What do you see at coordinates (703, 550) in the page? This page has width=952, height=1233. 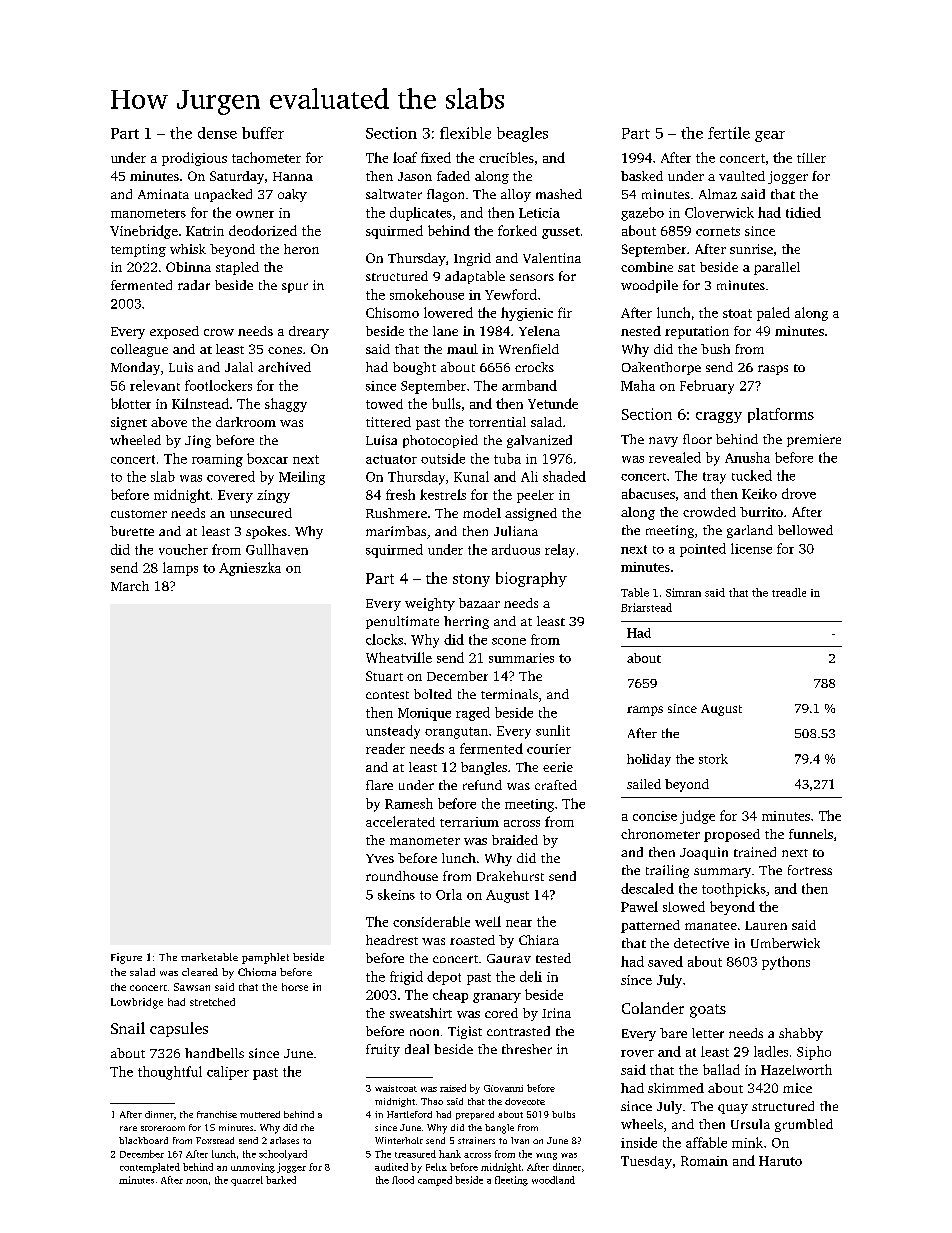 I see `pointed` at bounding box center [703, 550].
